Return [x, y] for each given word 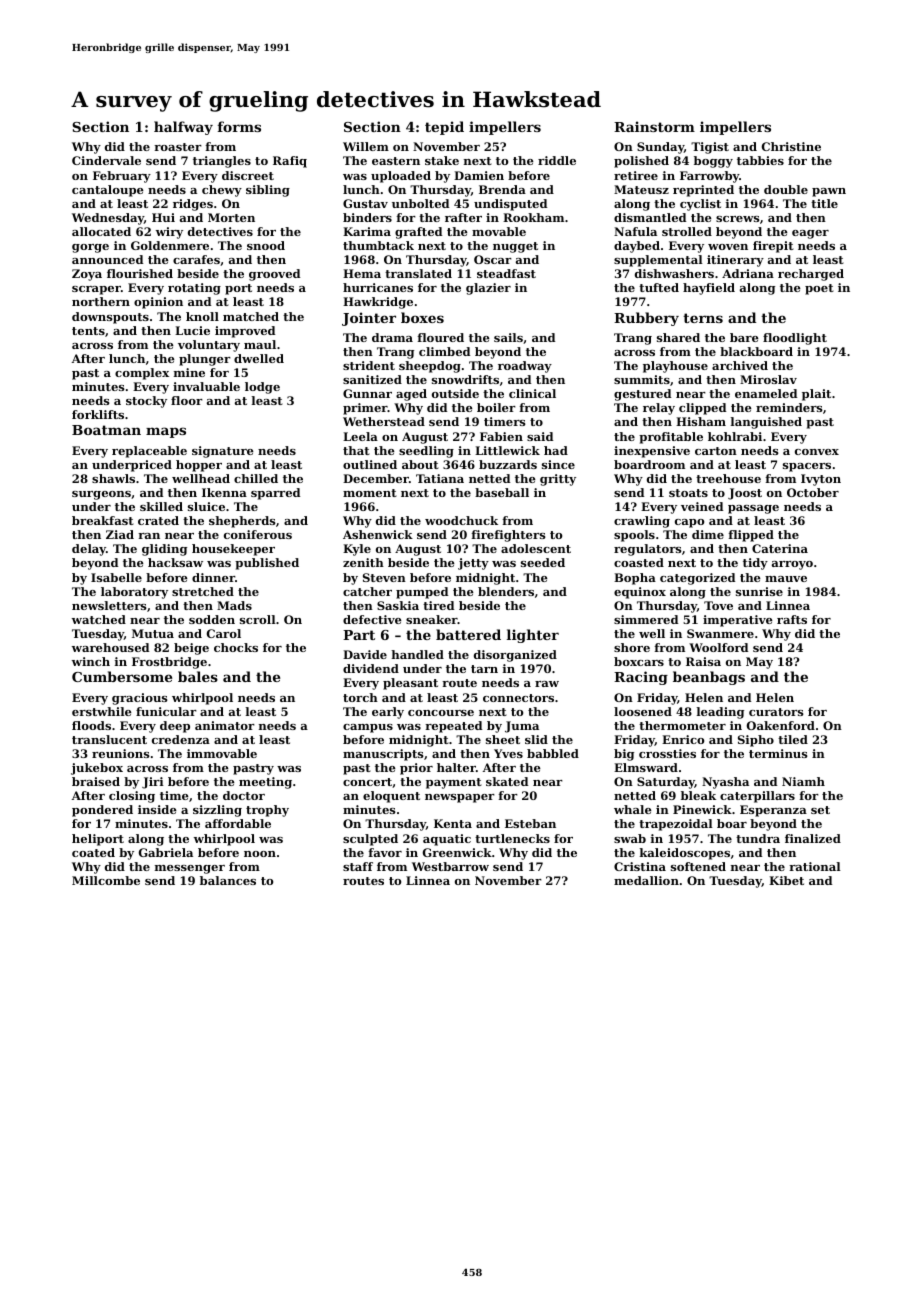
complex [142, 374]
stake [442, 160]
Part [359, 635]
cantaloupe [108, 191]
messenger [190, 869]
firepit [773, 247]
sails [508, 337]
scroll [258, 619]
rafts [792, 619]
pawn [829, 192]
